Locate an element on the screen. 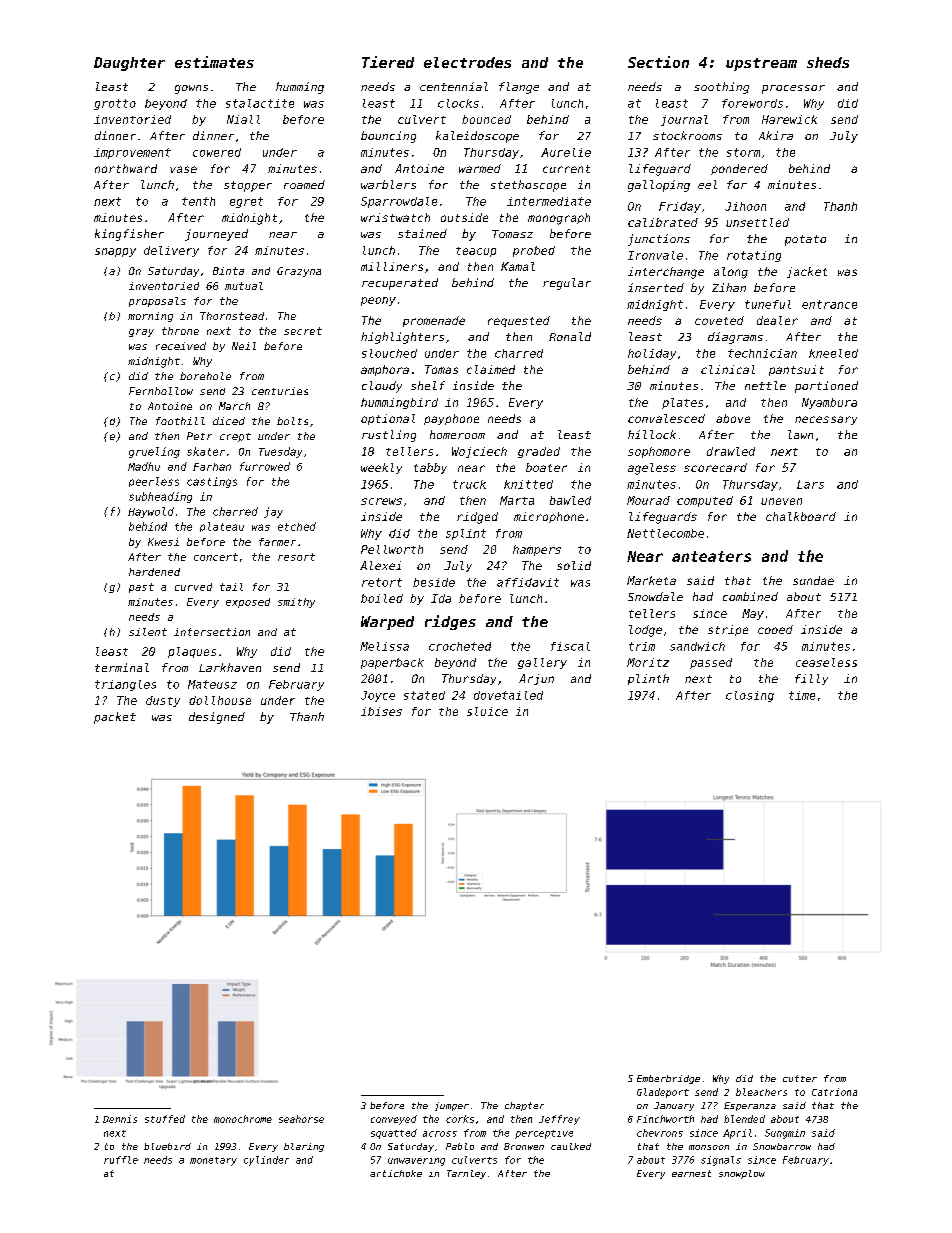  Niall is located at coordinates (243, 119).
